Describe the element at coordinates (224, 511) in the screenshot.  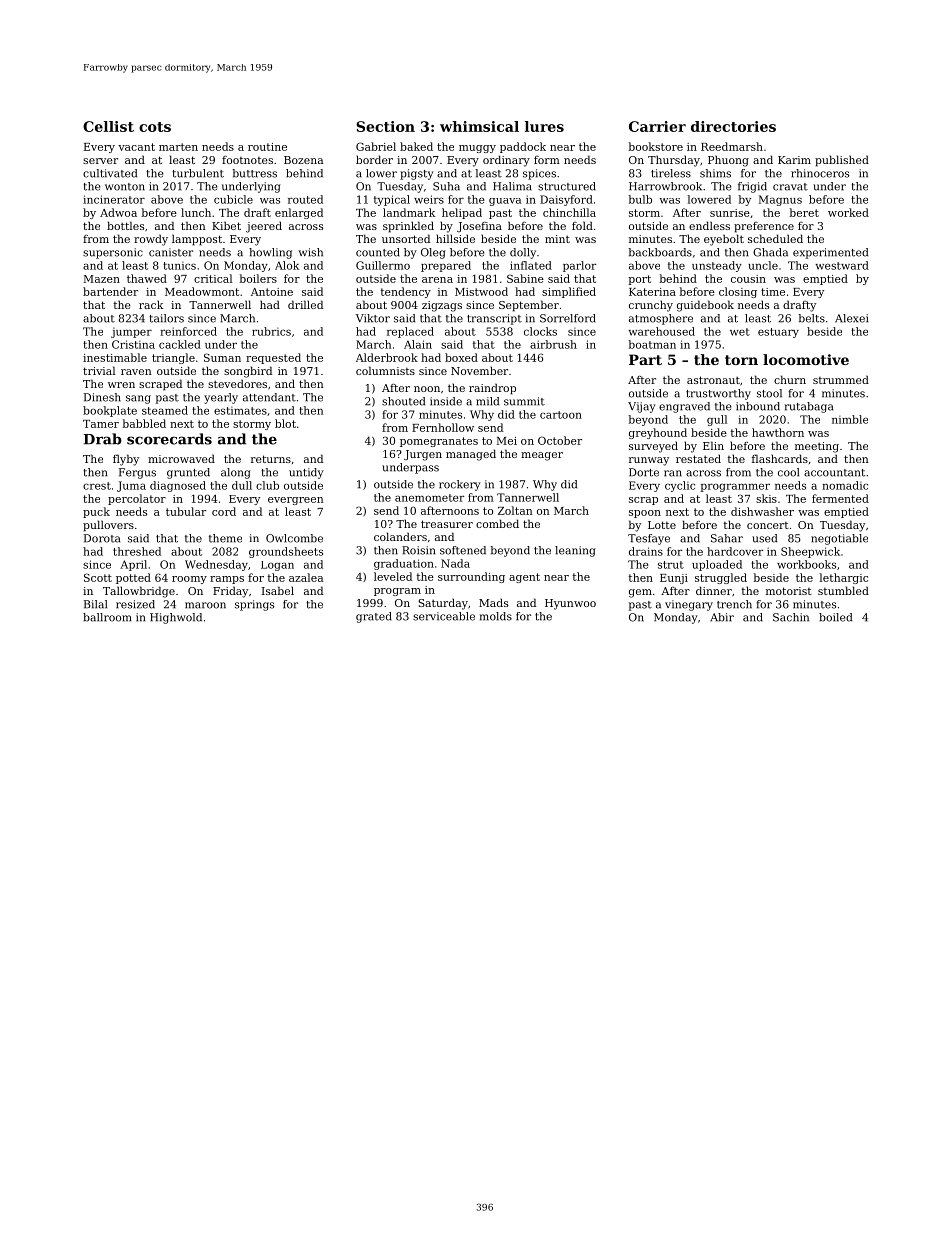
I see `cord` at that location.
